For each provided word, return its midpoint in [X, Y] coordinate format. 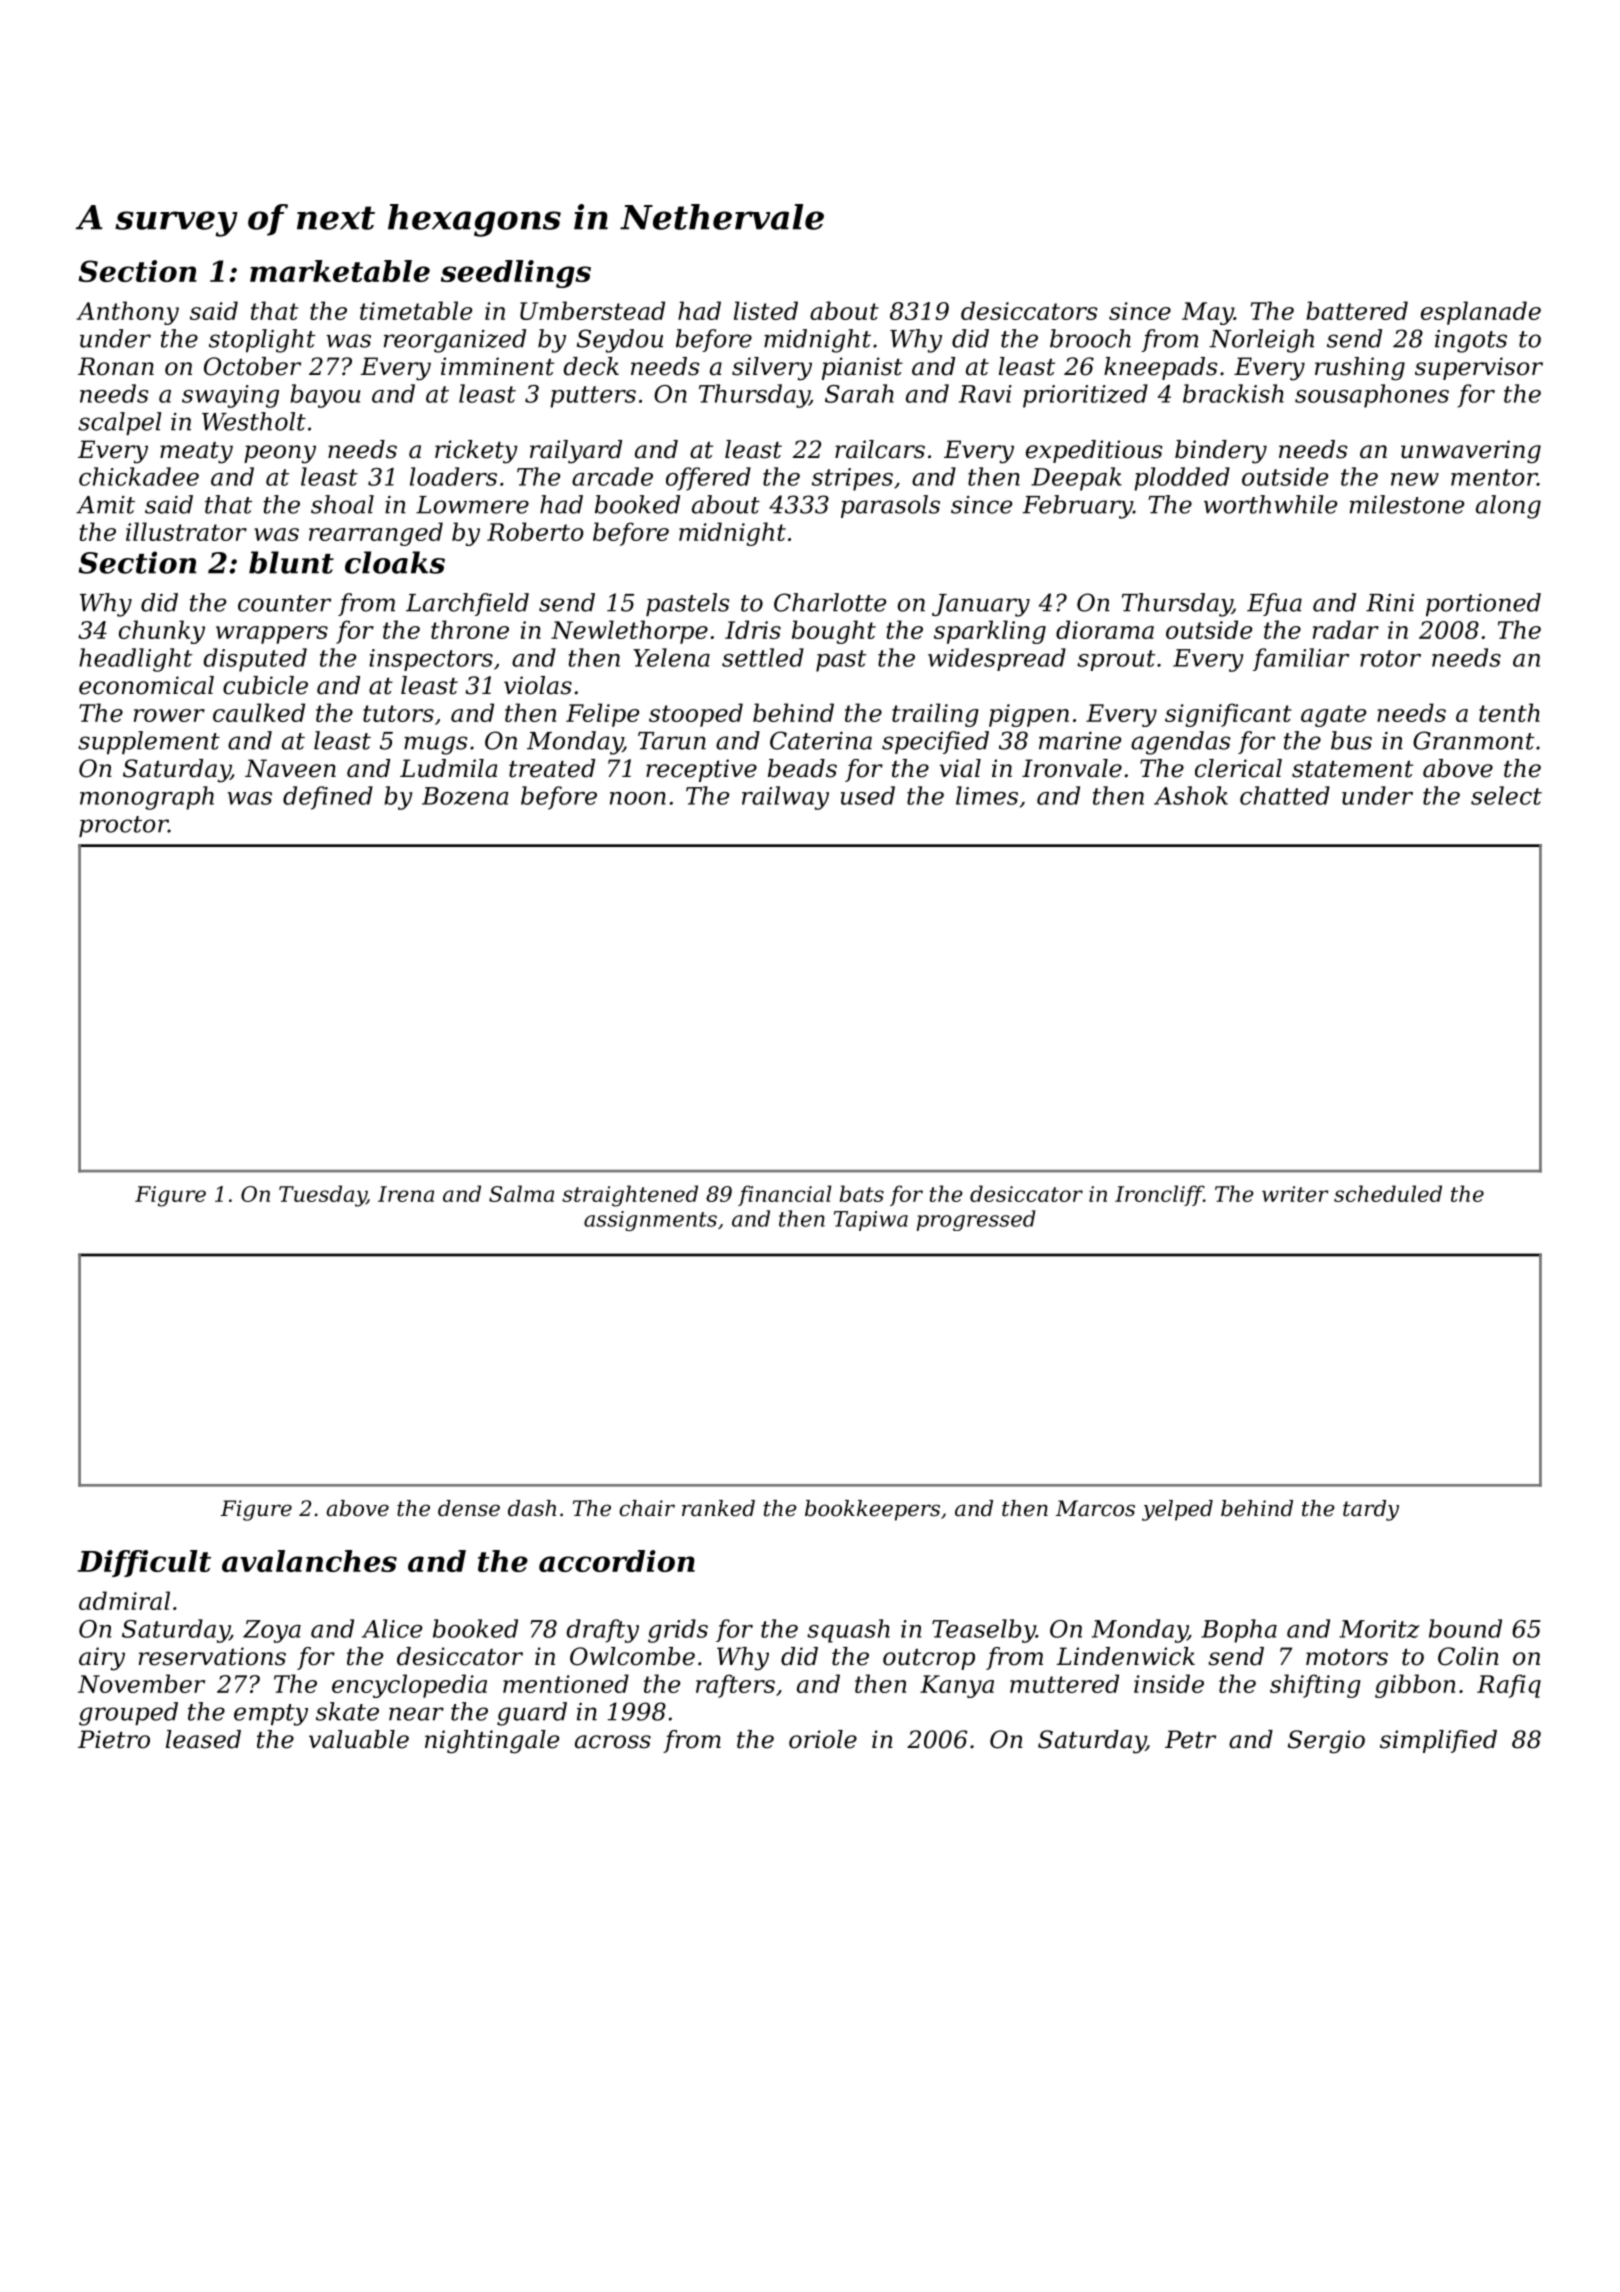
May [1208, 313]
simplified [1438, 1741]
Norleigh [1261, 341]
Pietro [114, 1739]
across [613, 1742]
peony [280, 454]
